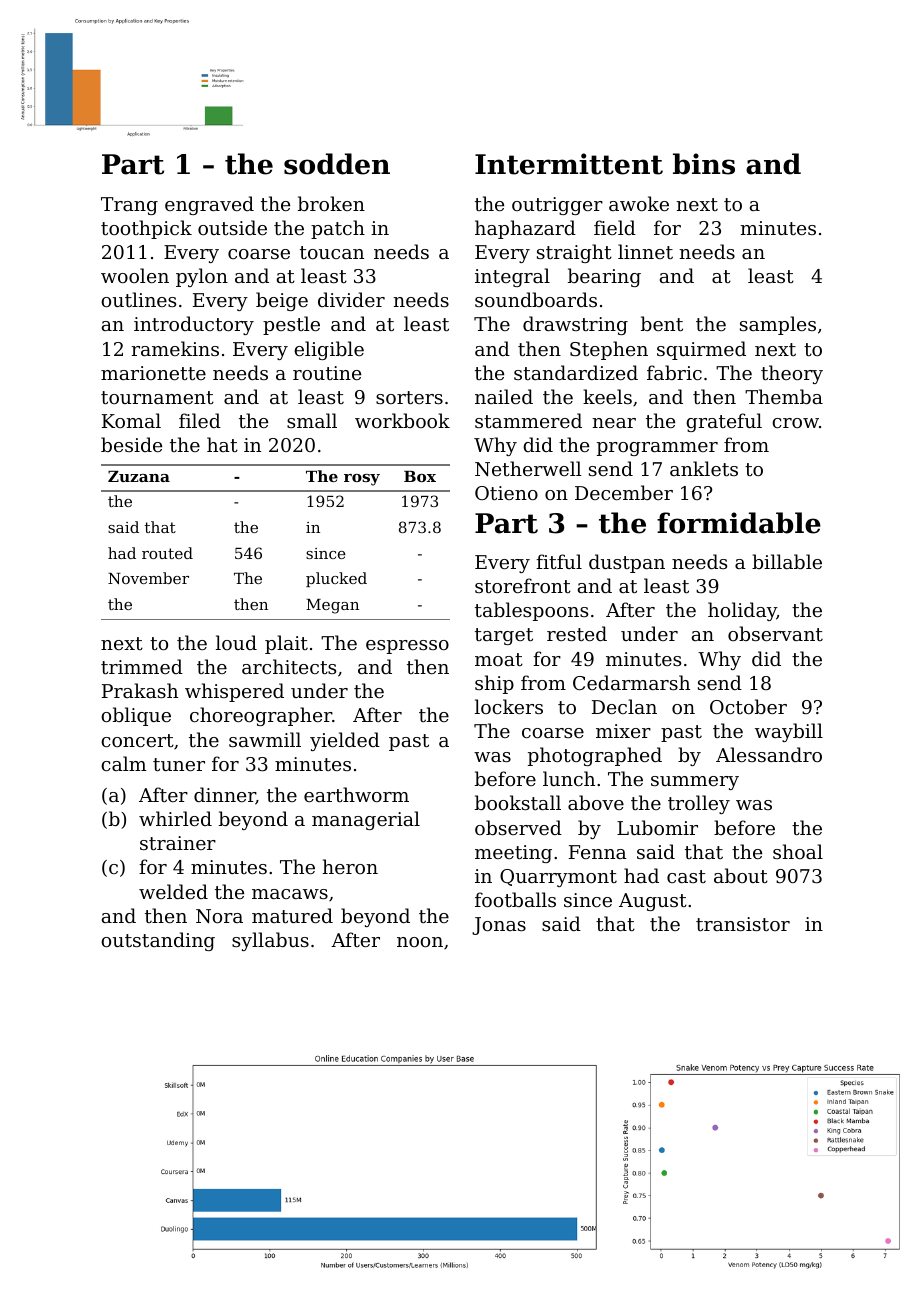 This screenshot has height=1314, width=924. What do you see at coordinates (569, 164) in the screenshot?
I see `Intermittent` at bounding box center [569, 164].
